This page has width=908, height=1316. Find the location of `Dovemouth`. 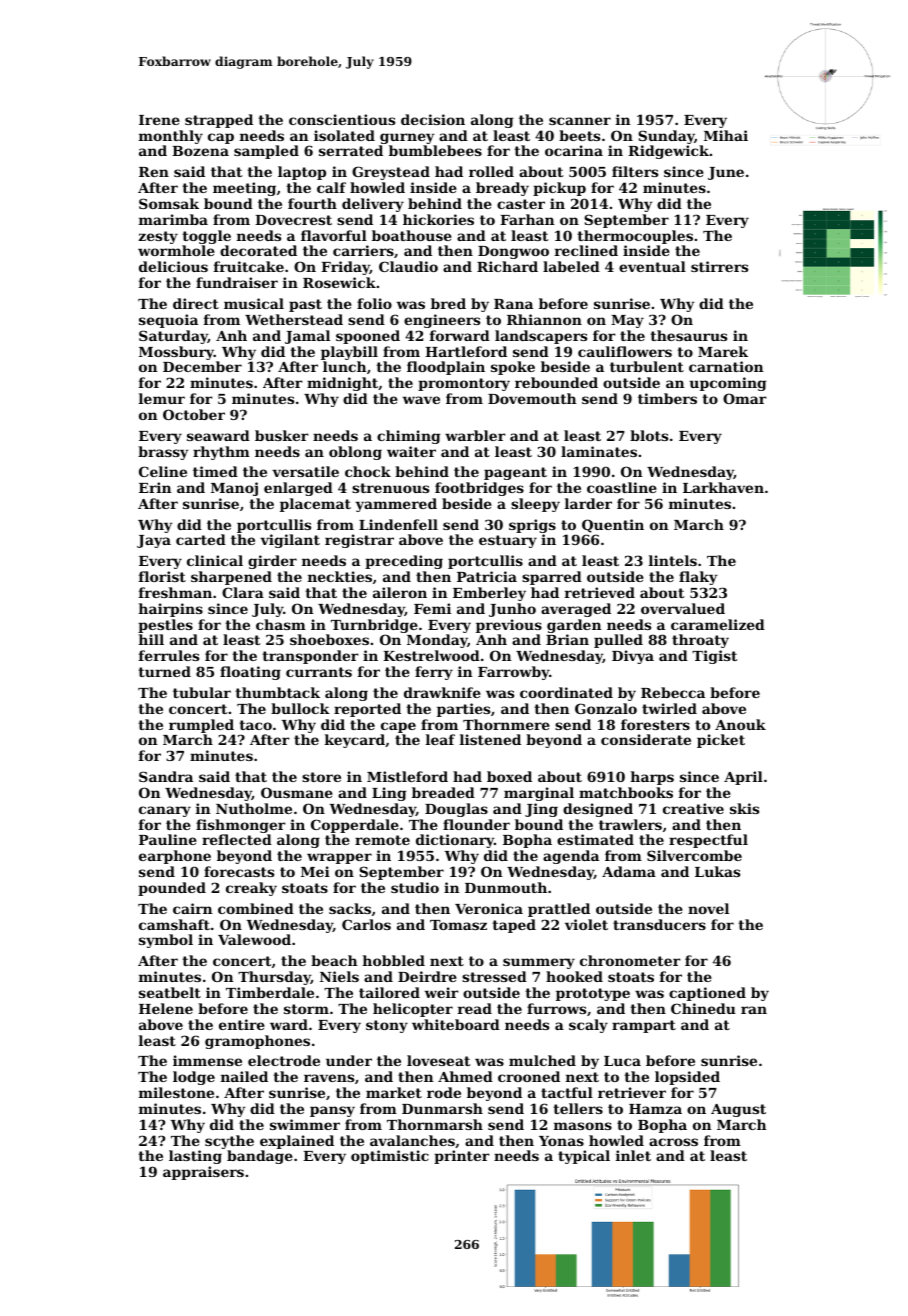

Dovemouth is located at coordinates (532, 398).
